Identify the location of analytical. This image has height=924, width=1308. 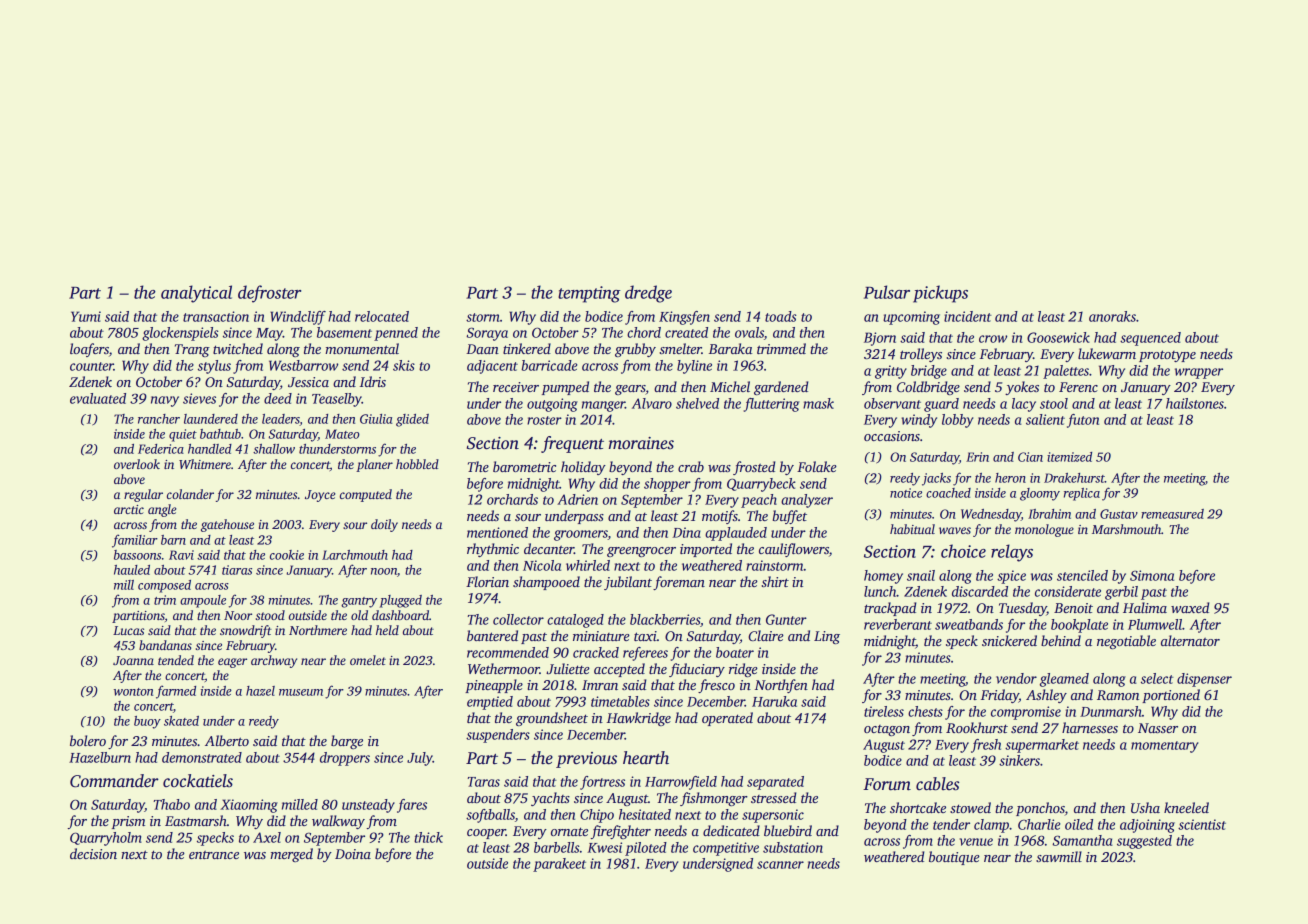
(196, 294).
